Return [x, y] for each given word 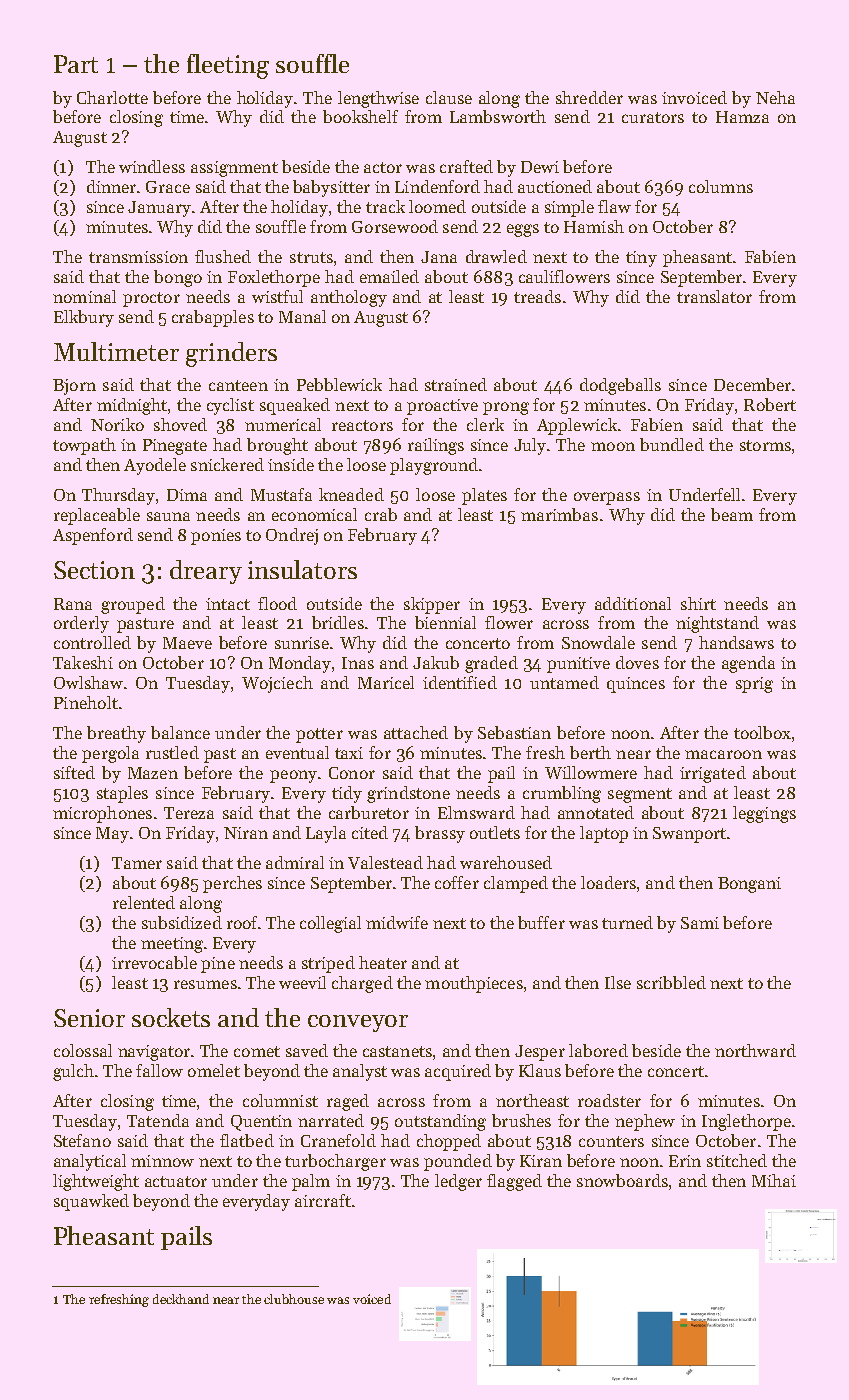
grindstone [408, 794]
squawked [91, 1202]
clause [449, 97]
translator [714, 296]
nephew [645, 1122]
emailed [389, 276]
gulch [73, 1072]
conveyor [358, 1023]
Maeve [187, 643]
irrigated [713, 774]
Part [76, 64]
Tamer [137, 863]
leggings [764, 814]
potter [319, 735]
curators [653, 117]
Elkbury [84, 318]
